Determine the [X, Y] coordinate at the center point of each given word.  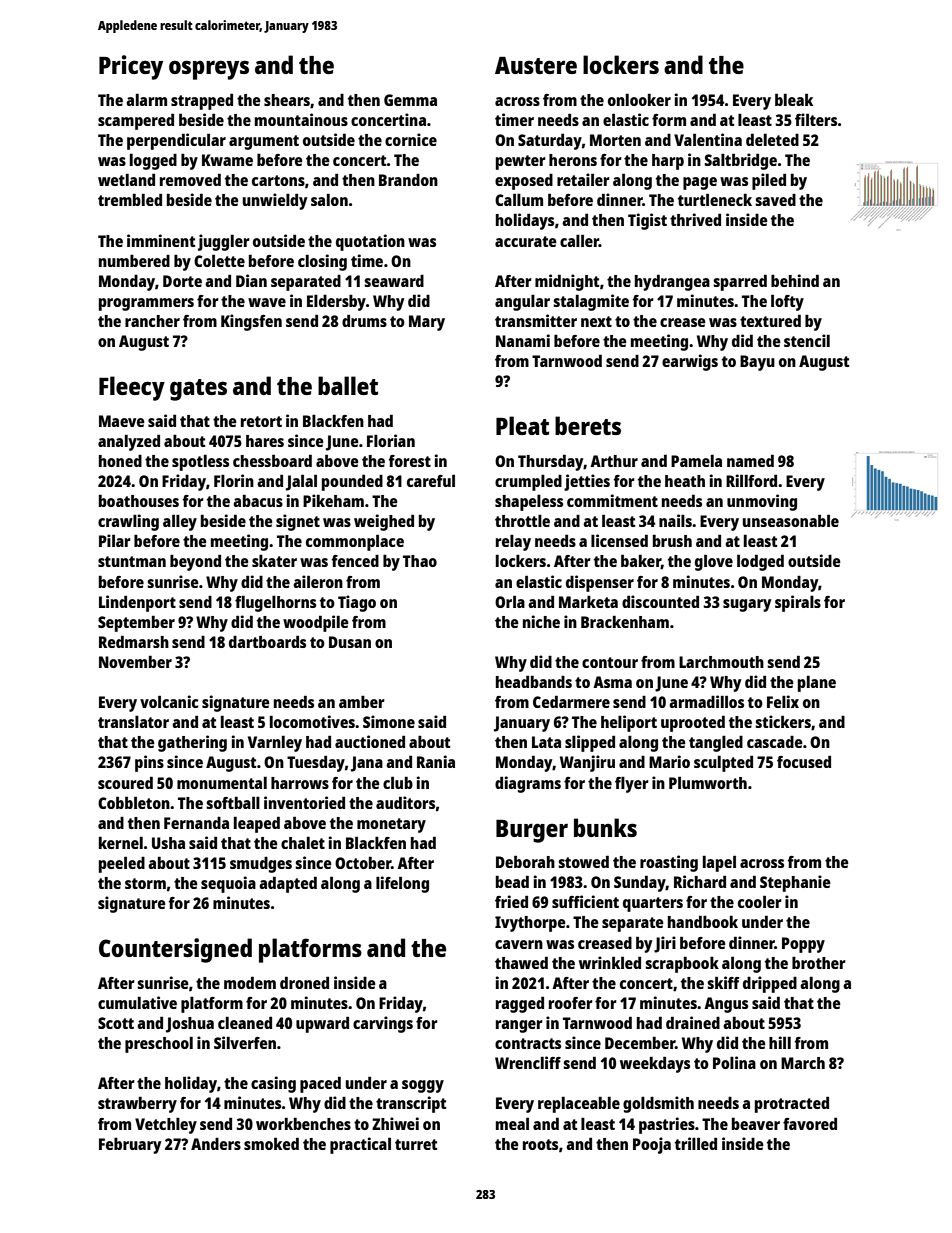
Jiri [665, 944]
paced [320, 1084]
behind [795, 280]
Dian [251, 280]
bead [512, 881]
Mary [427, 323]
